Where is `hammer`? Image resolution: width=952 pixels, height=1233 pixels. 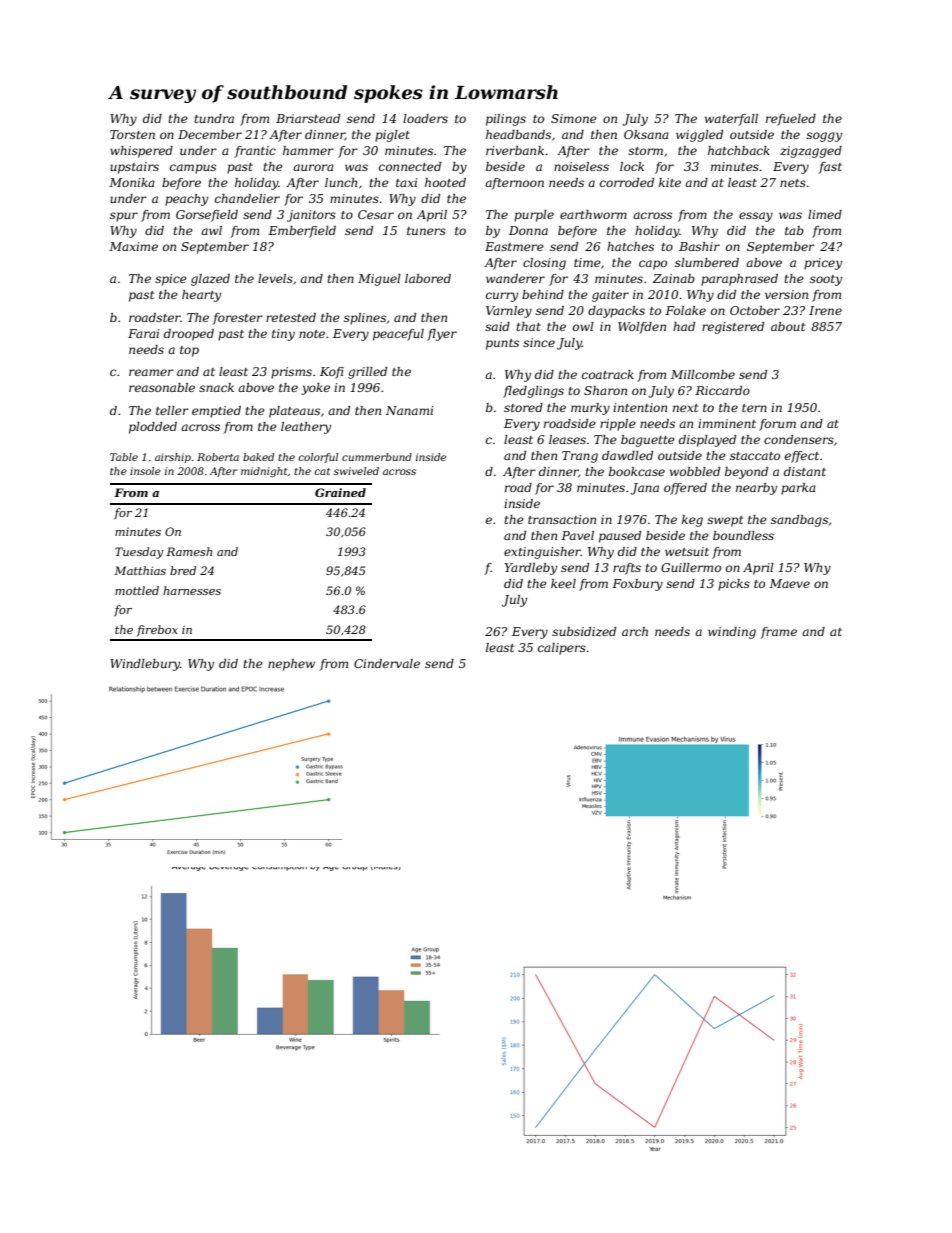 hammer is located at coordinates (308, 150).
